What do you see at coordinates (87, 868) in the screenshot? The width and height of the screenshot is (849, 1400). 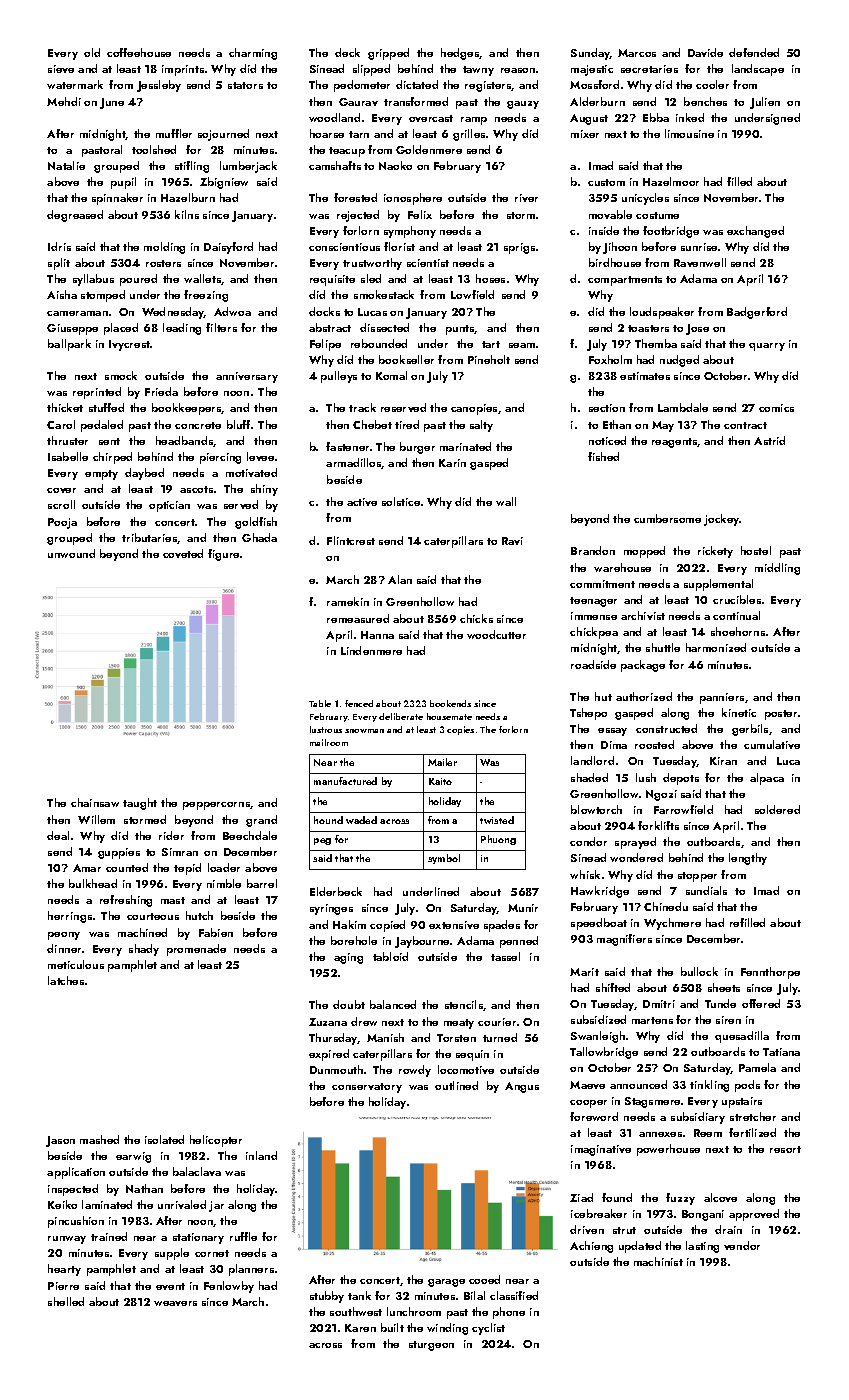 I see `Amar` at bounding box center [87, 868].
